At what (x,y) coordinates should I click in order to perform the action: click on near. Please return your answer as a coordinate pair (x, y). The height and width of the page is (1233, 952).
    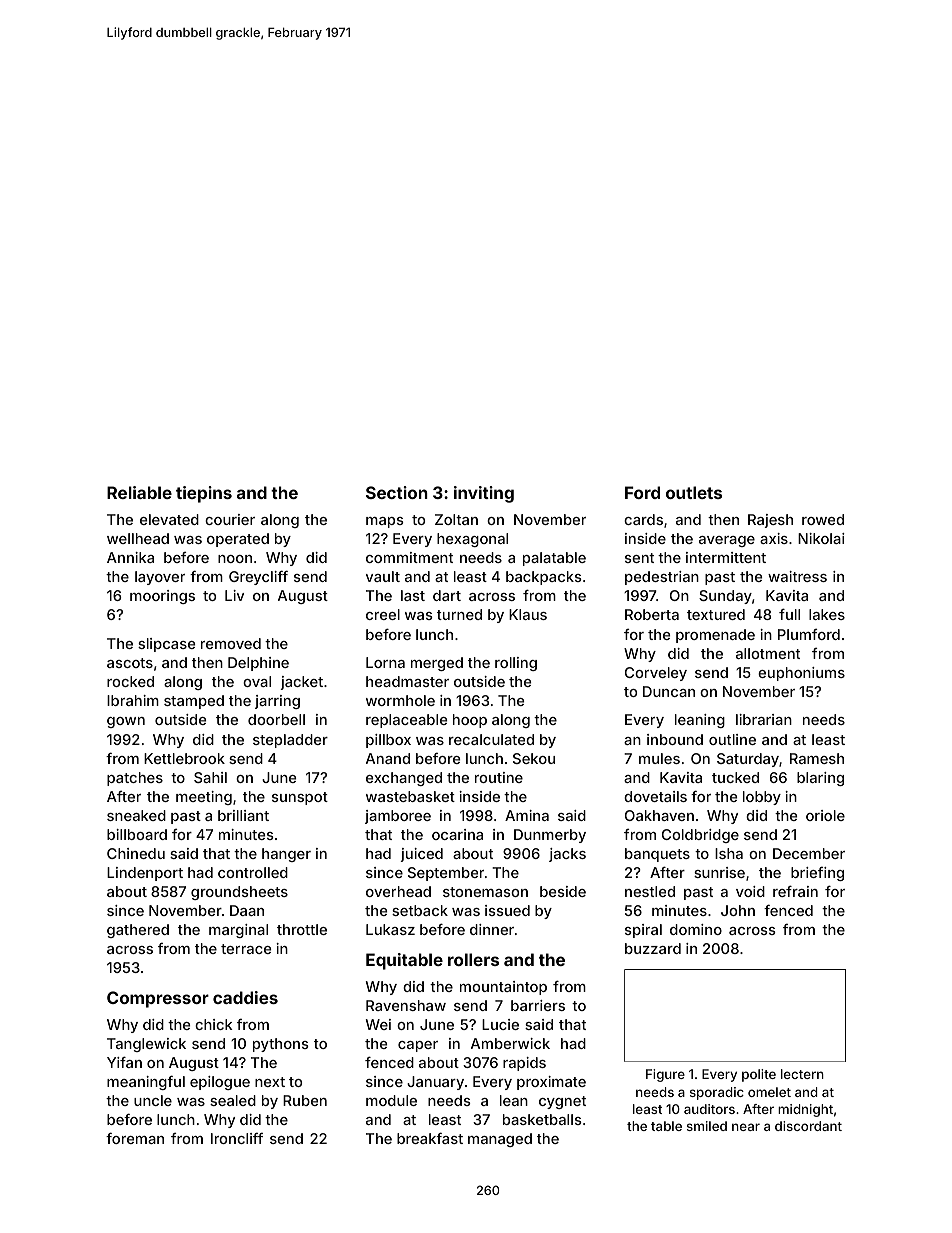
    Looking at the image, I should click on (746, 1127).
